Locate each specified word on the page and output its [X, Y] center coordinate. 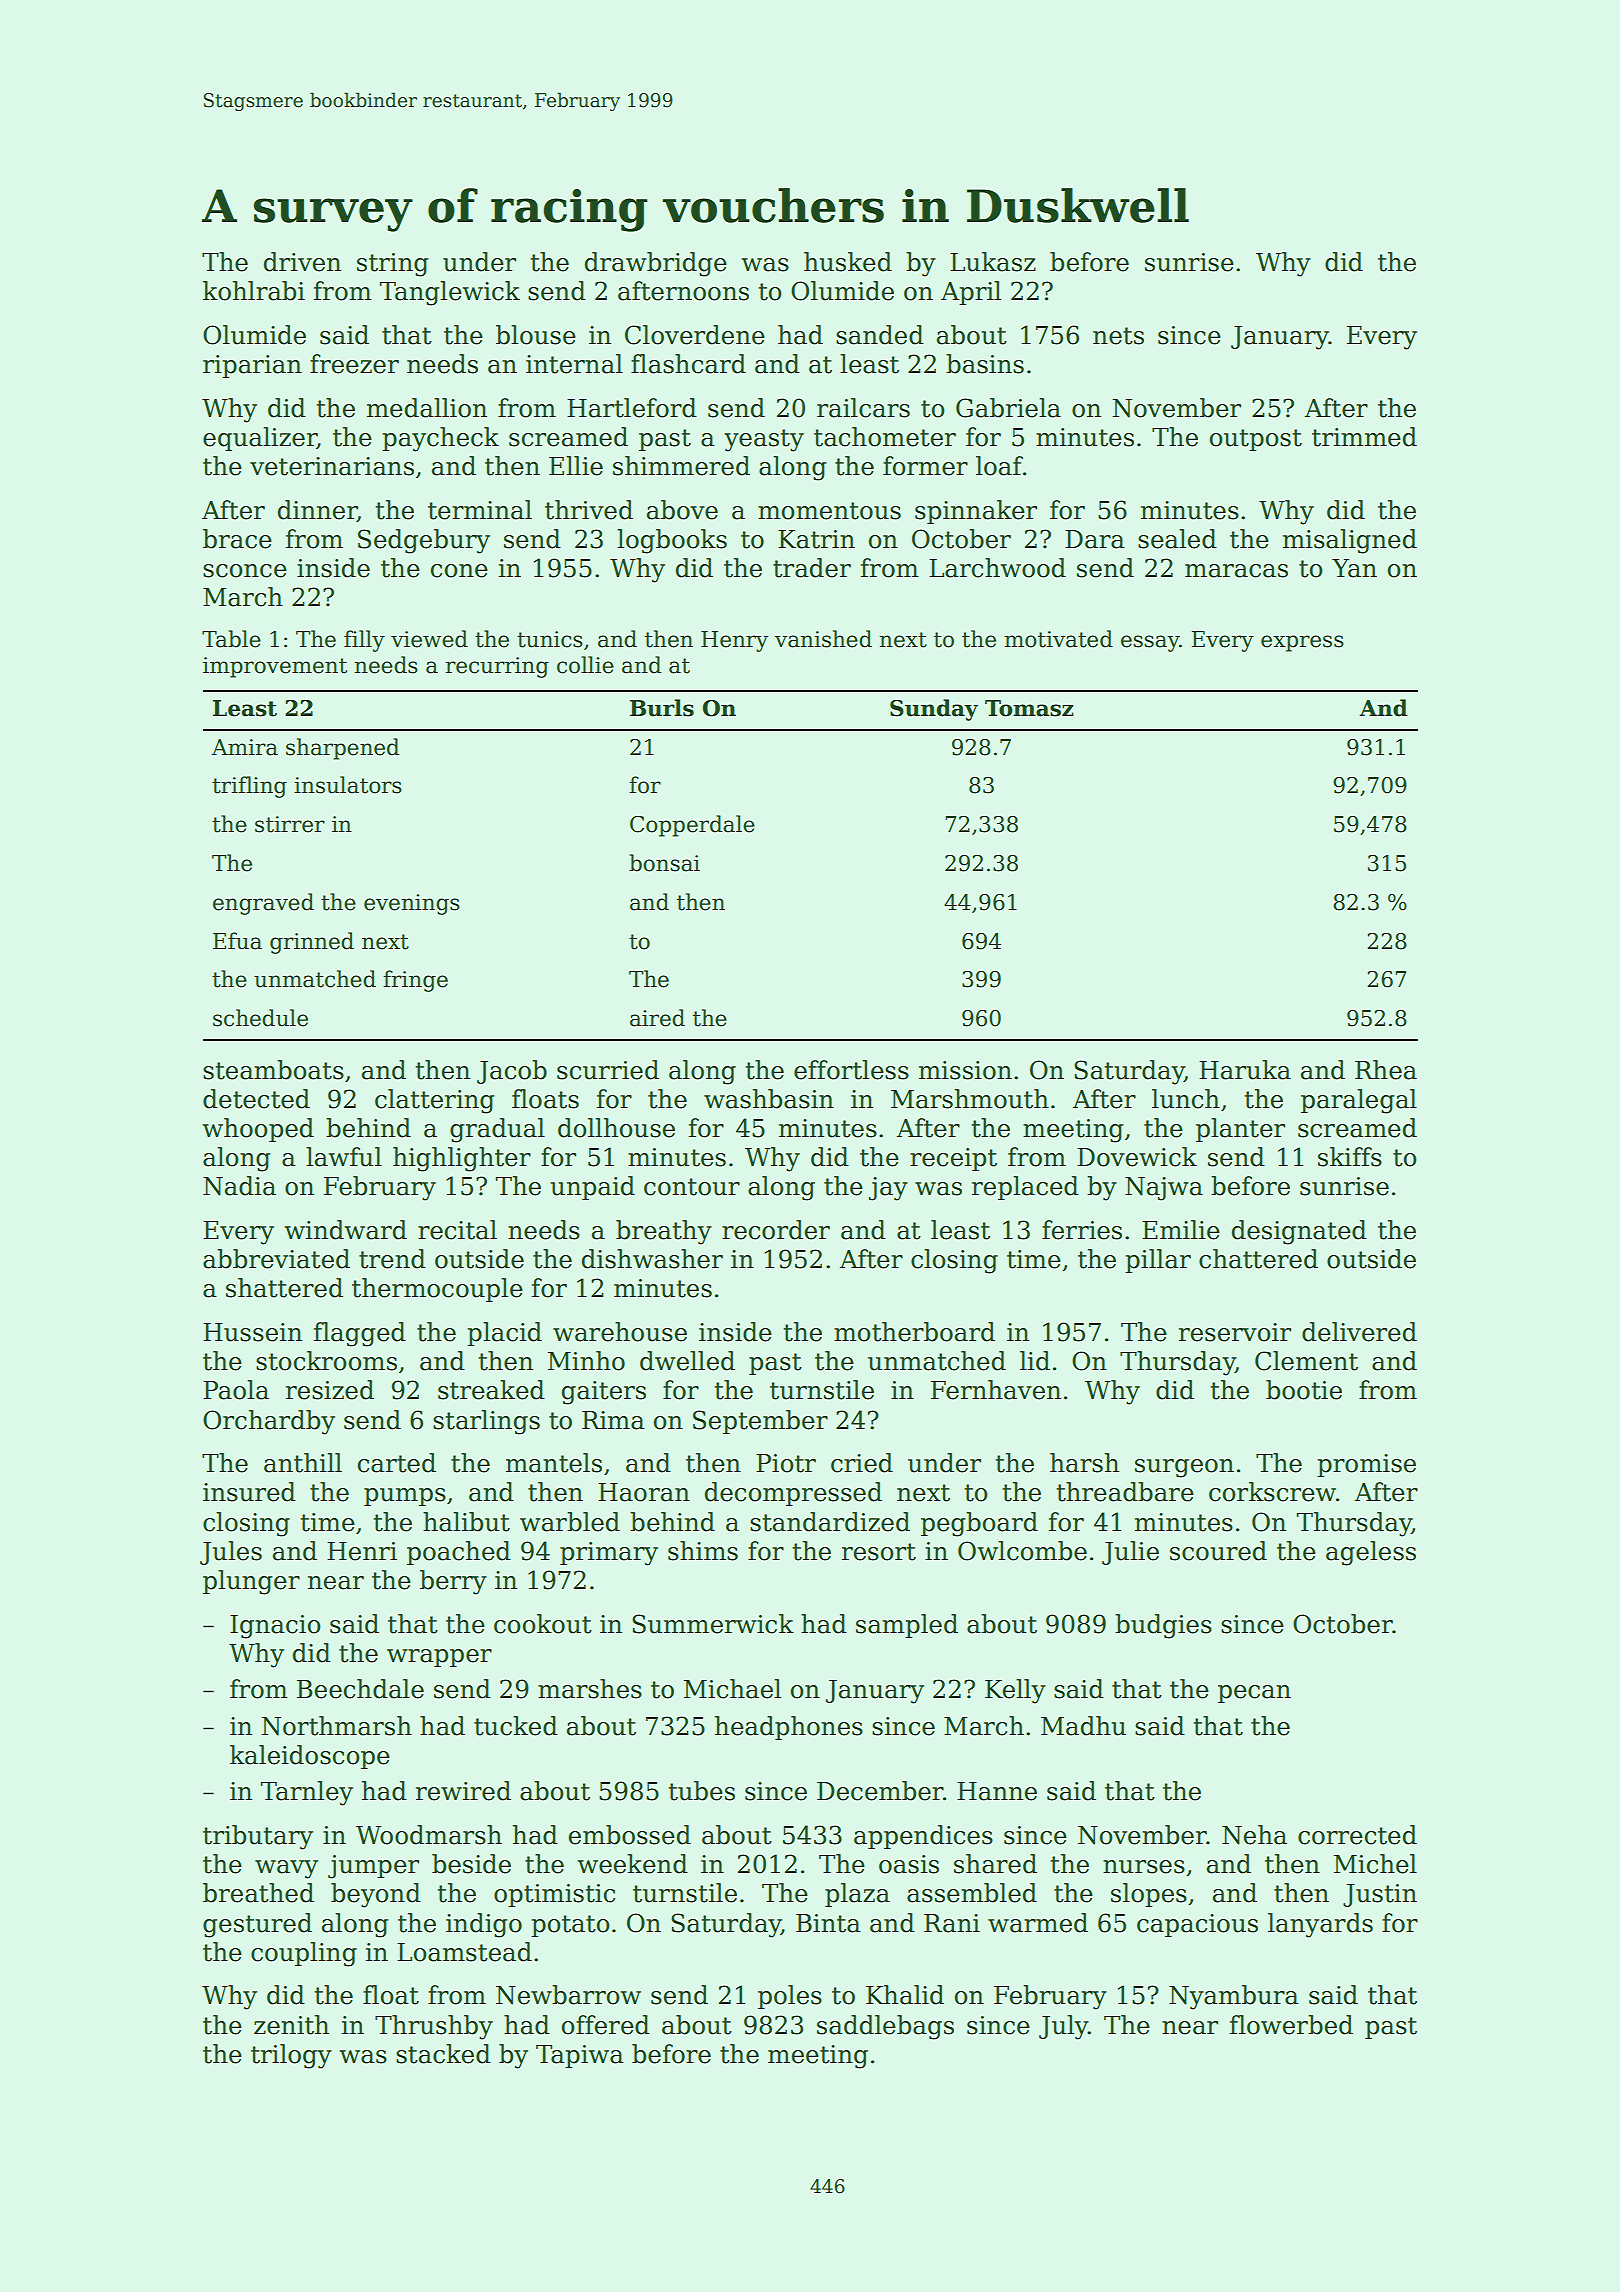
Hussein [252, 1332]
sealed [1177, 539]
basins [985, 364]
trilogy [291, 2056]
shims [703, 1551]
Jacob [512, 1072]
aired [657, 1018]
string [392, 265]
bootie [1304, 1390]
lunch [1186, 1099]
